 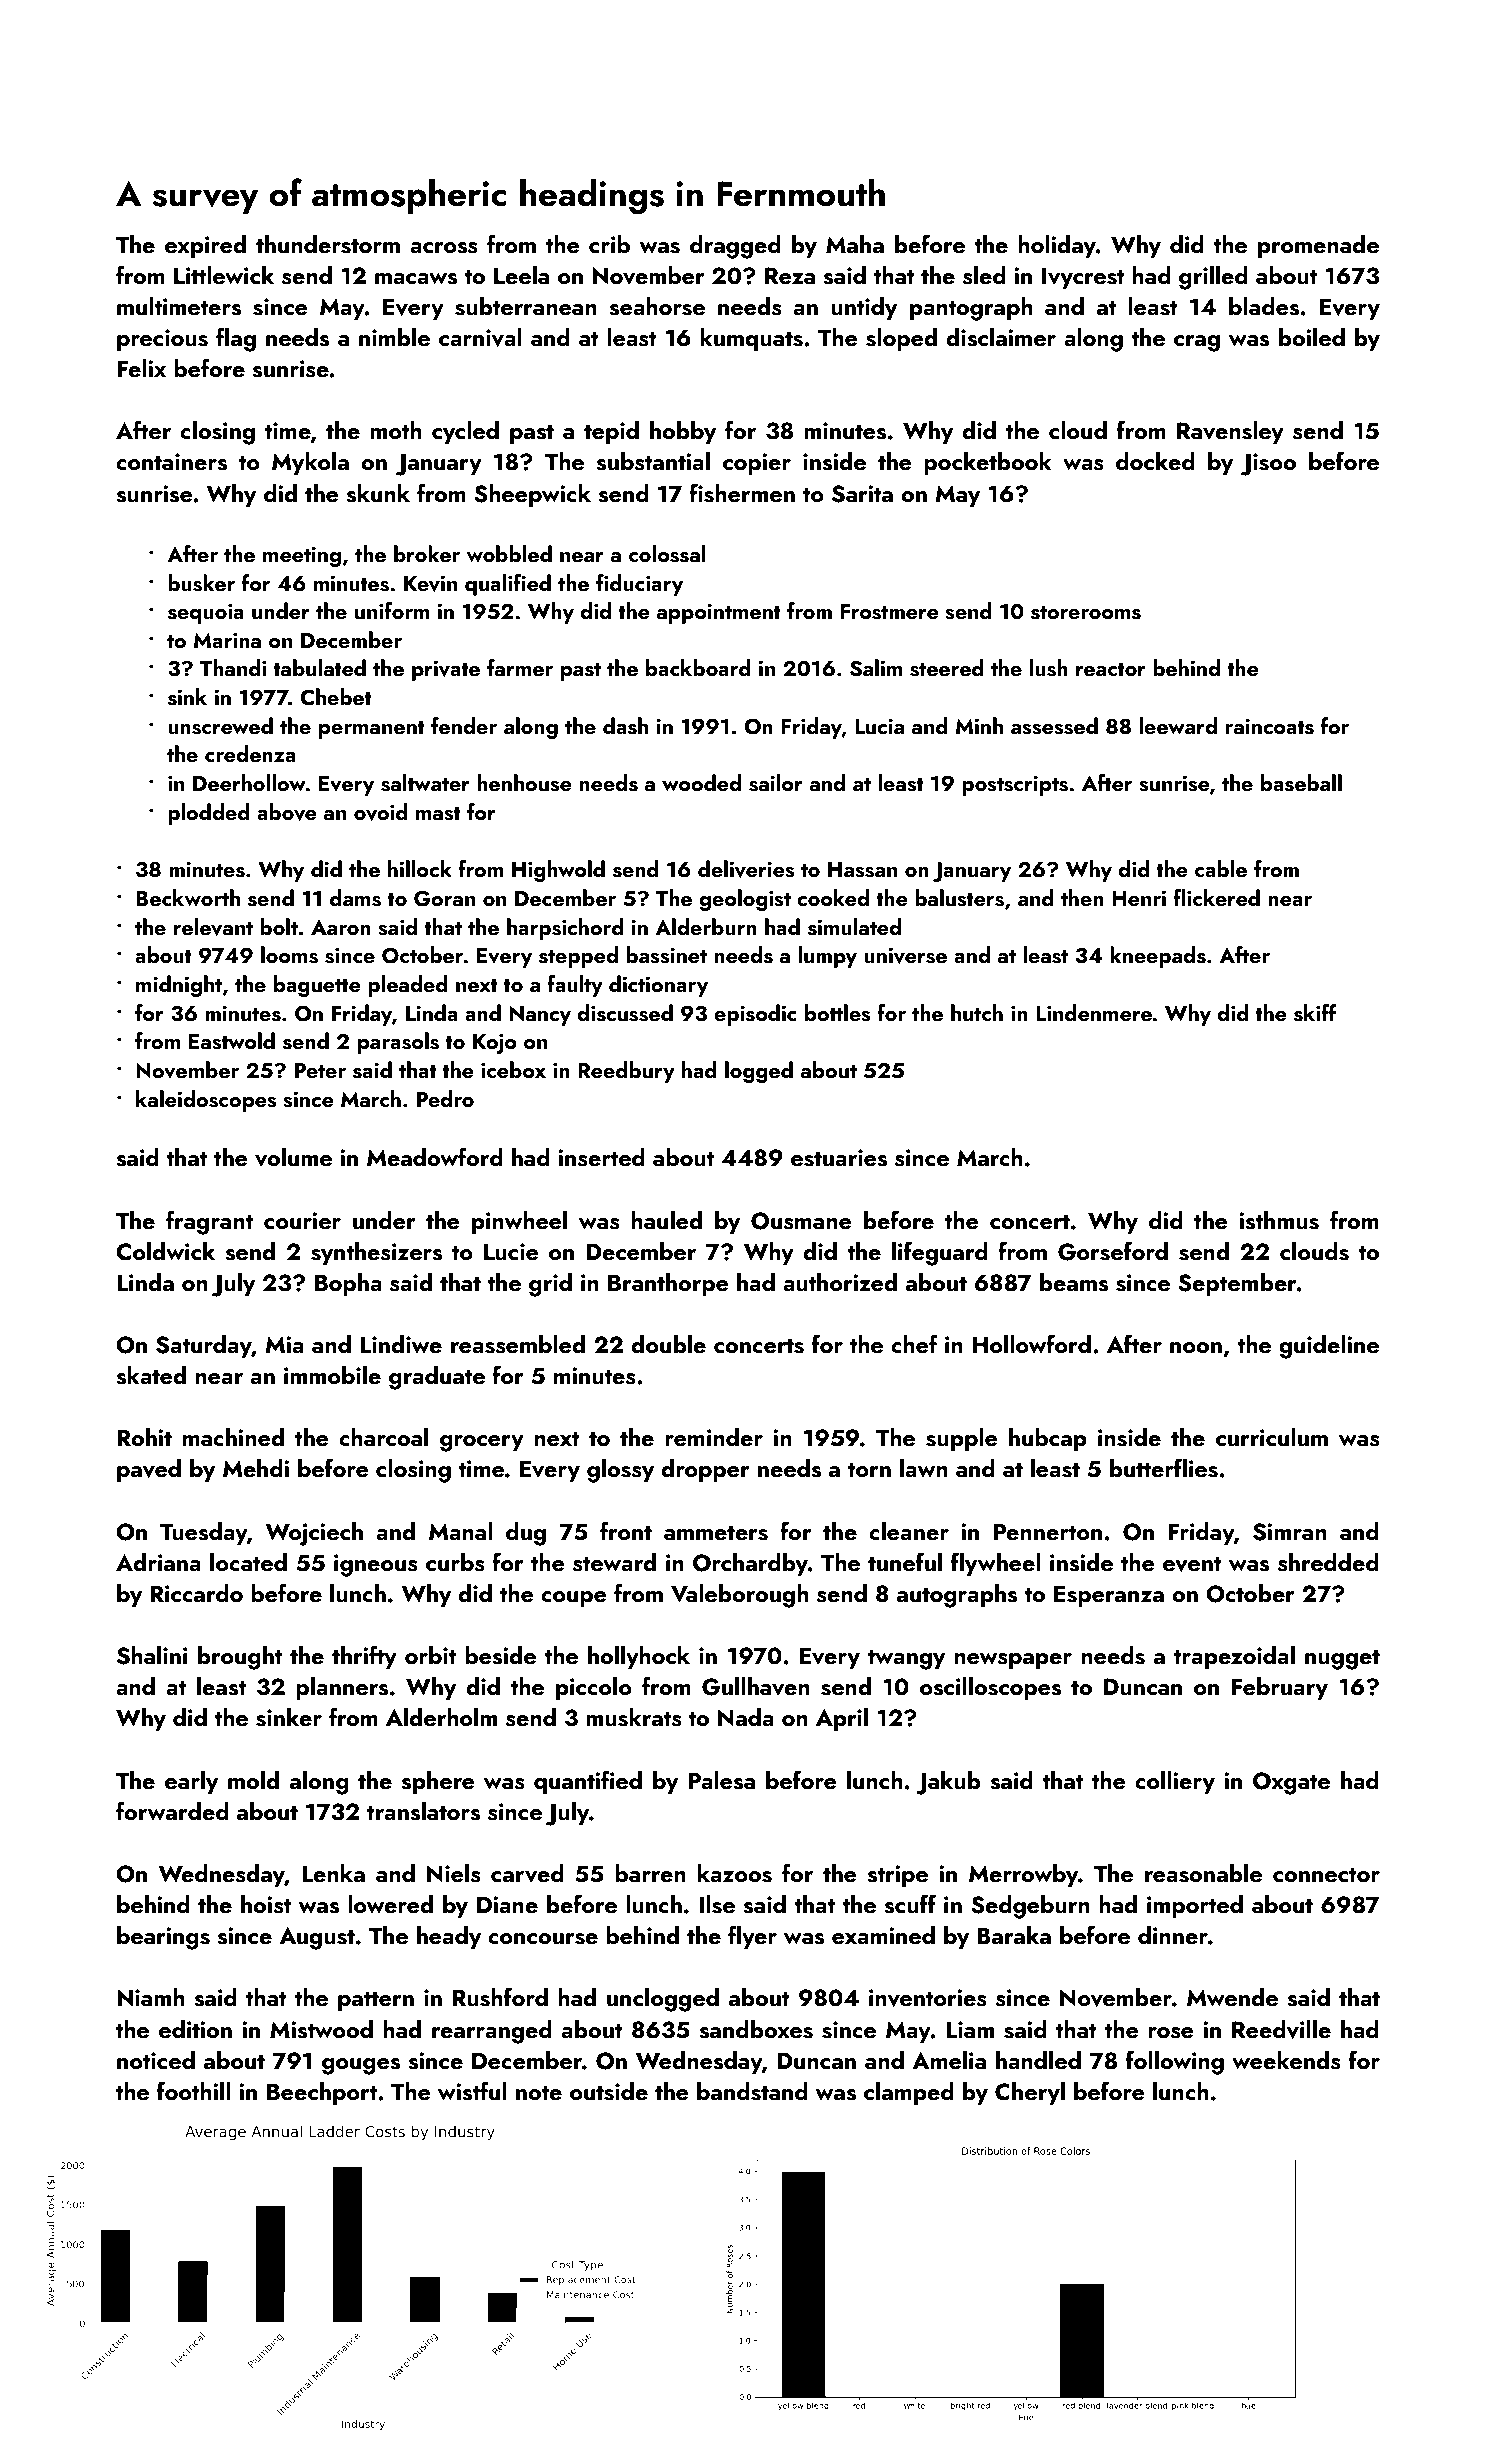 I want to click on nimble, so click(x=394, y=337).
